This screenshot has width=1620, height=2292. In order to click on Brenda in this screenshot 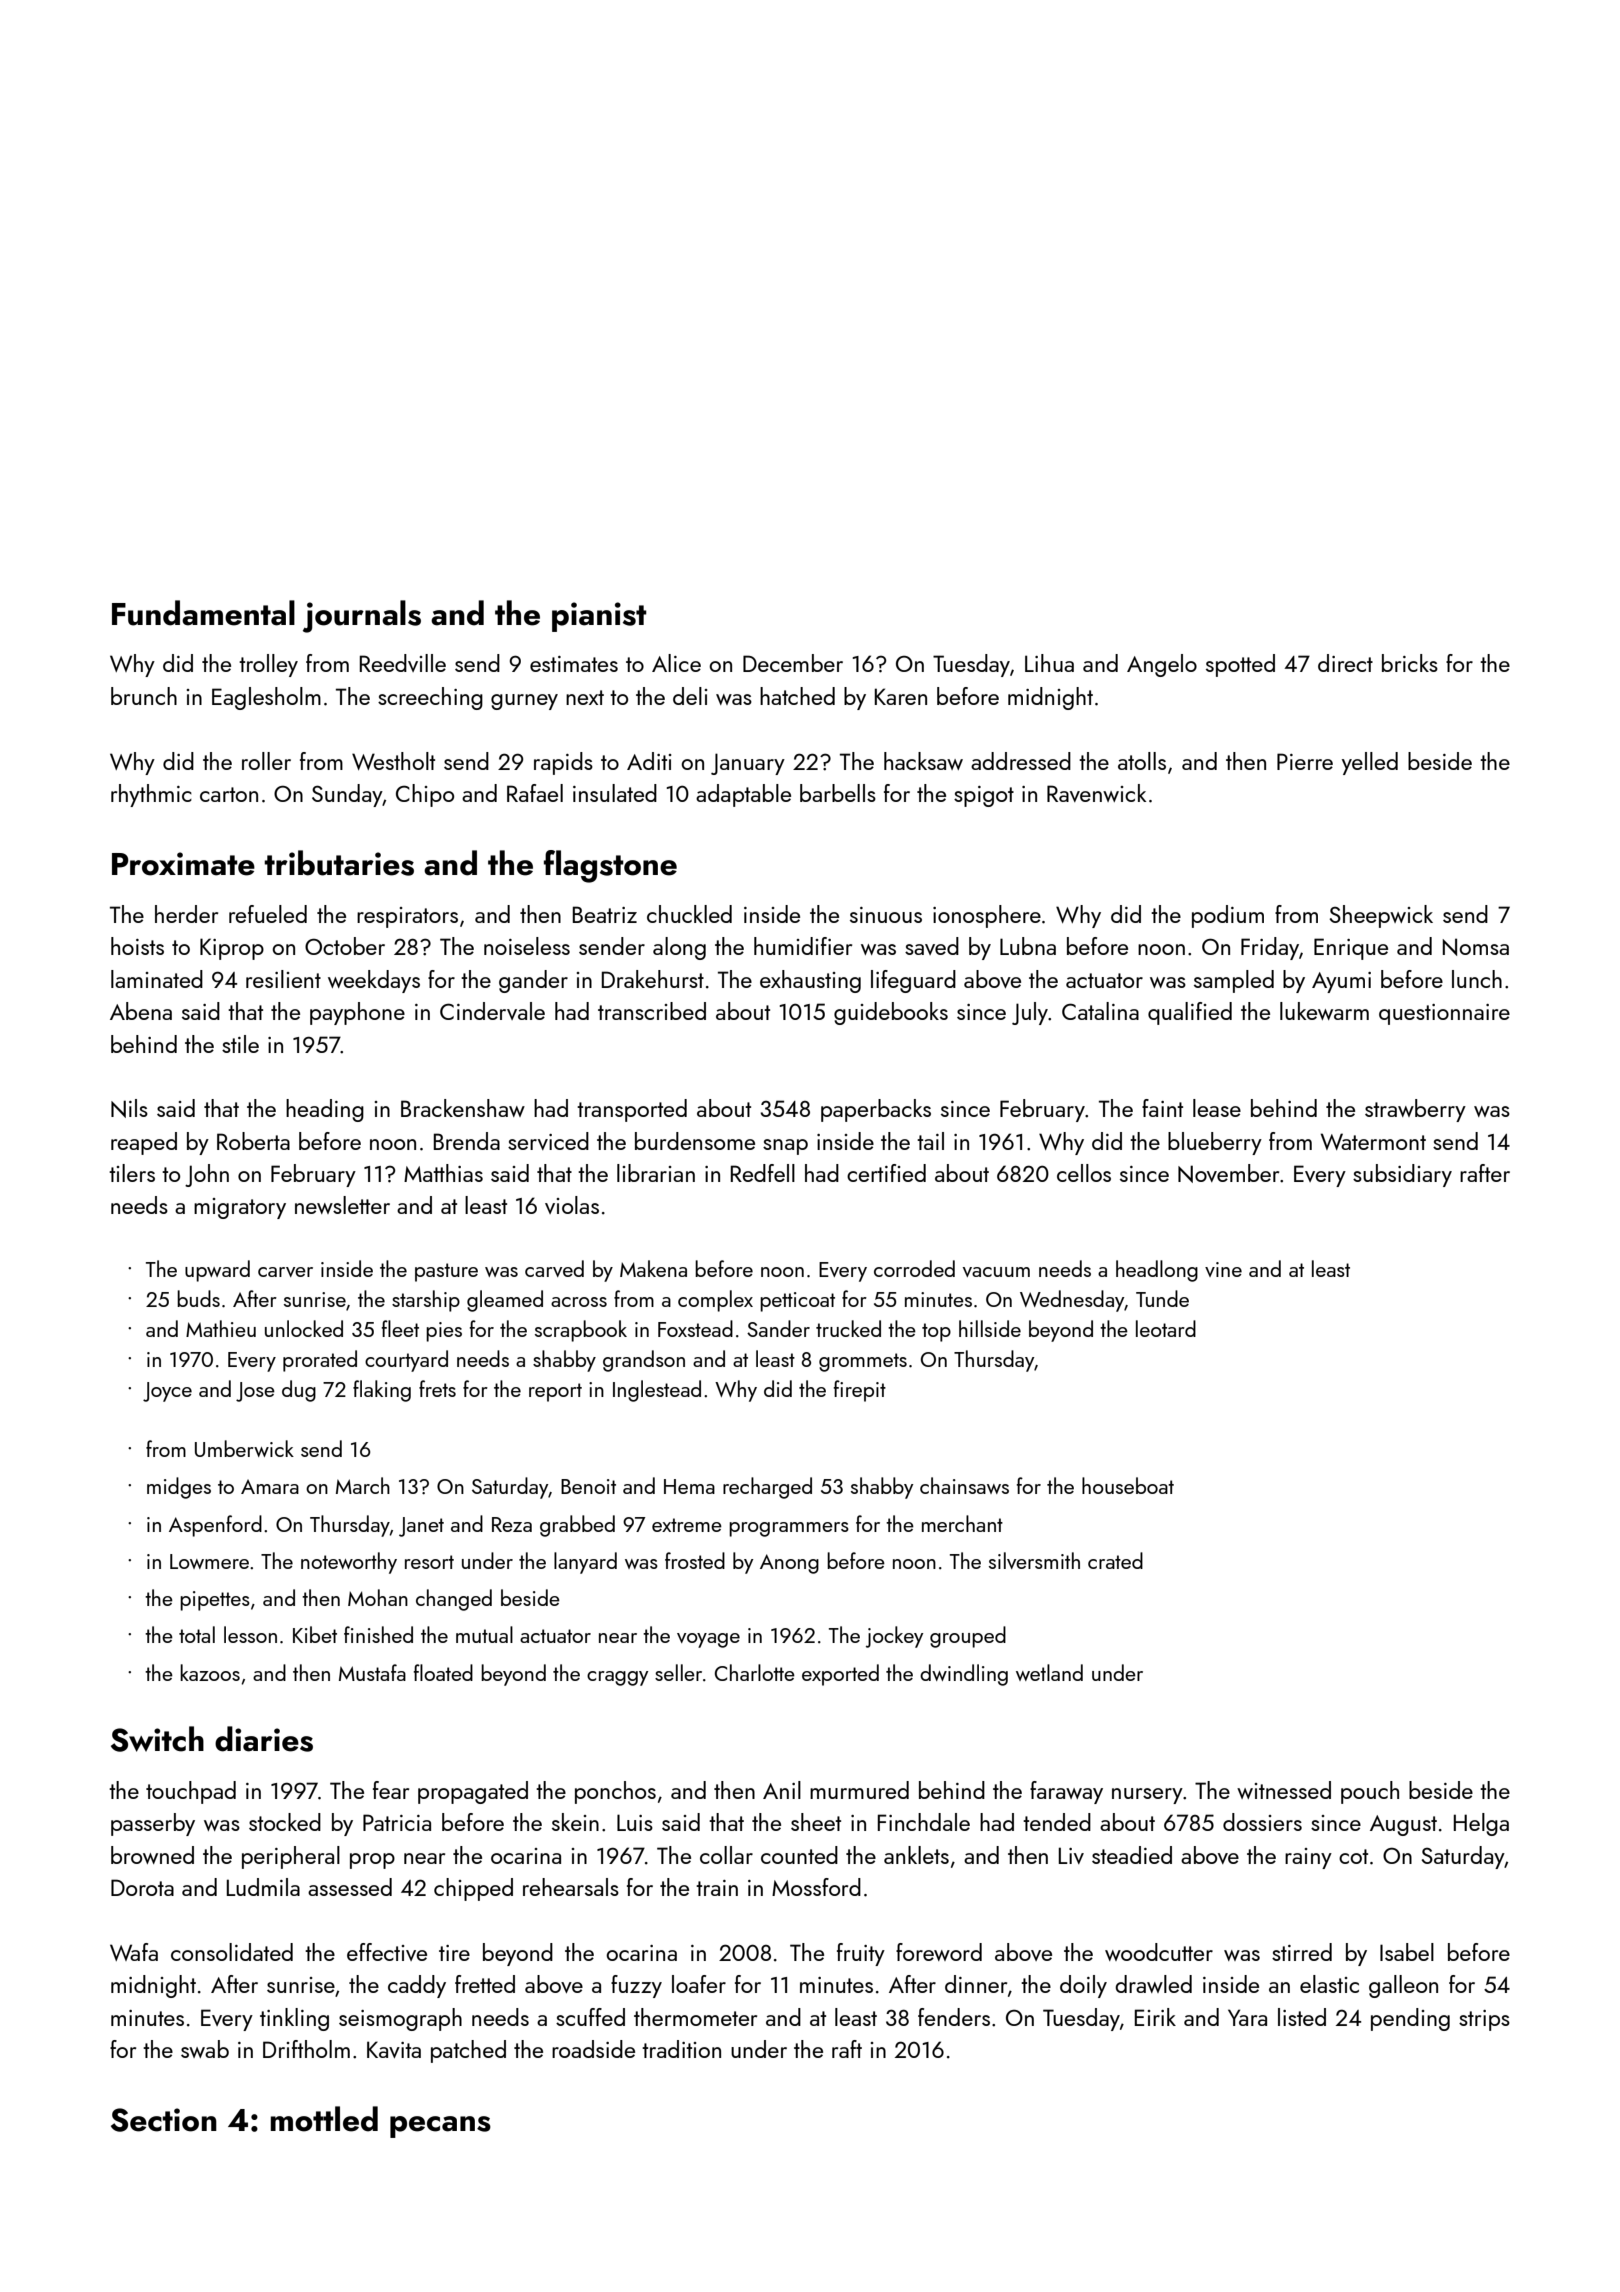, I will do `click(467, 1141)`.
